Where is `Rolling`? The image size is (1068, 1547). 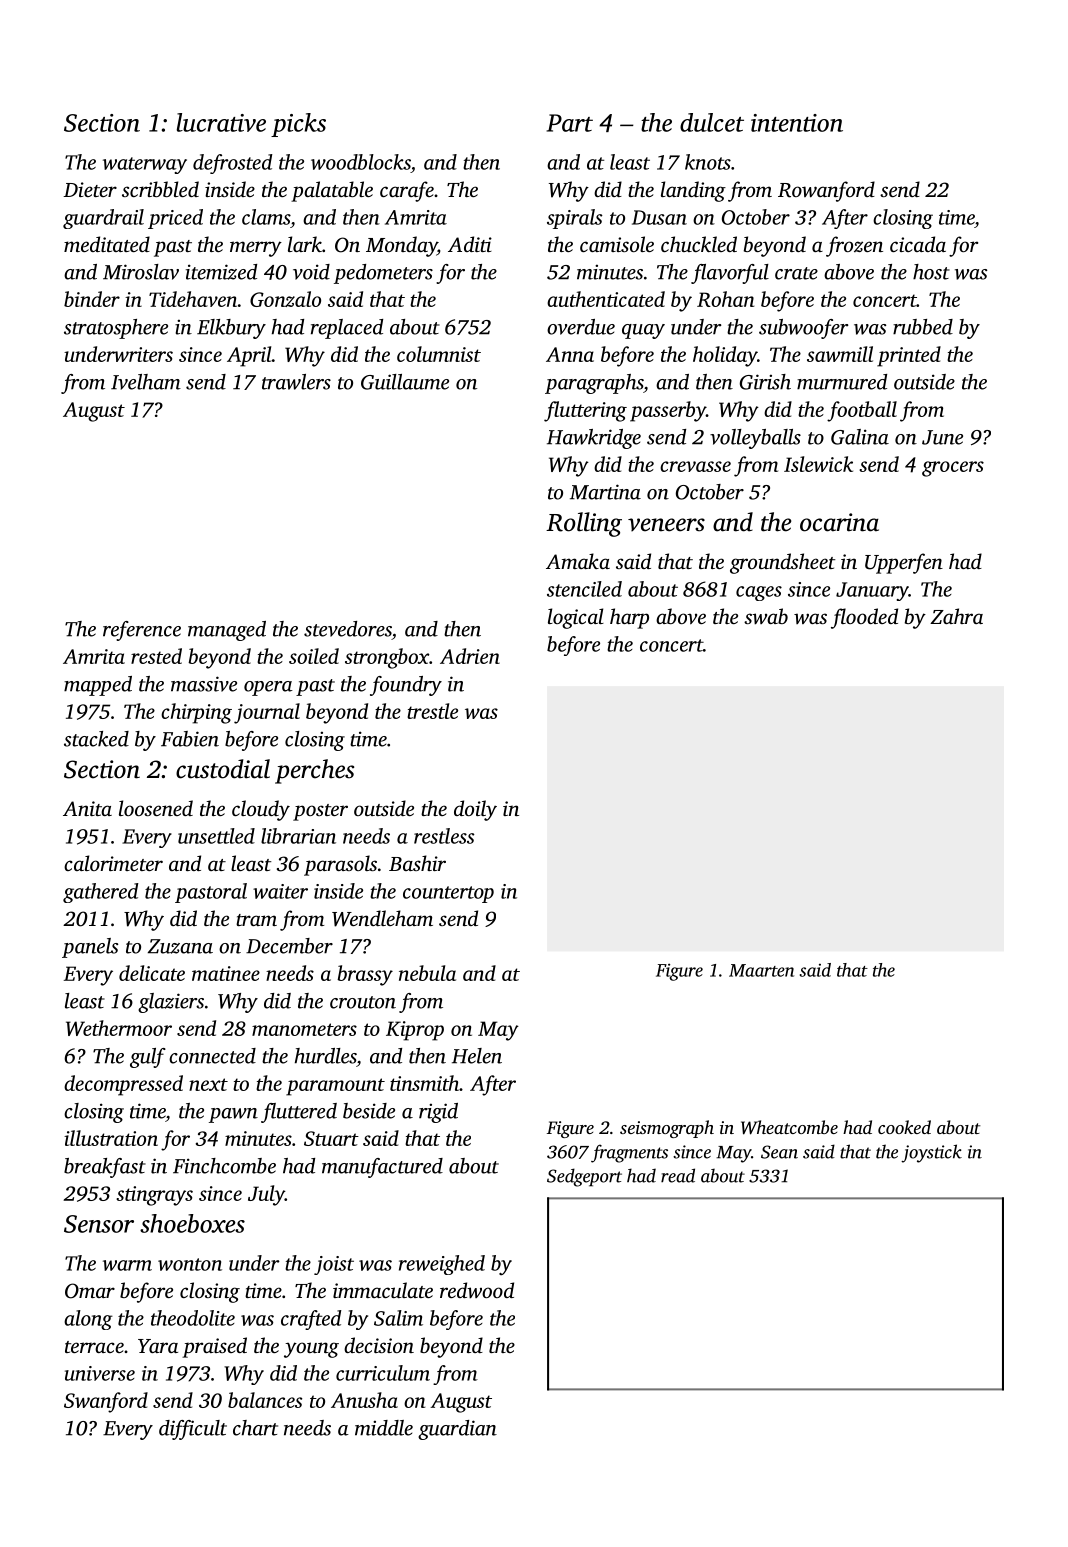
Rolling is located at coordinates (584, 524).
